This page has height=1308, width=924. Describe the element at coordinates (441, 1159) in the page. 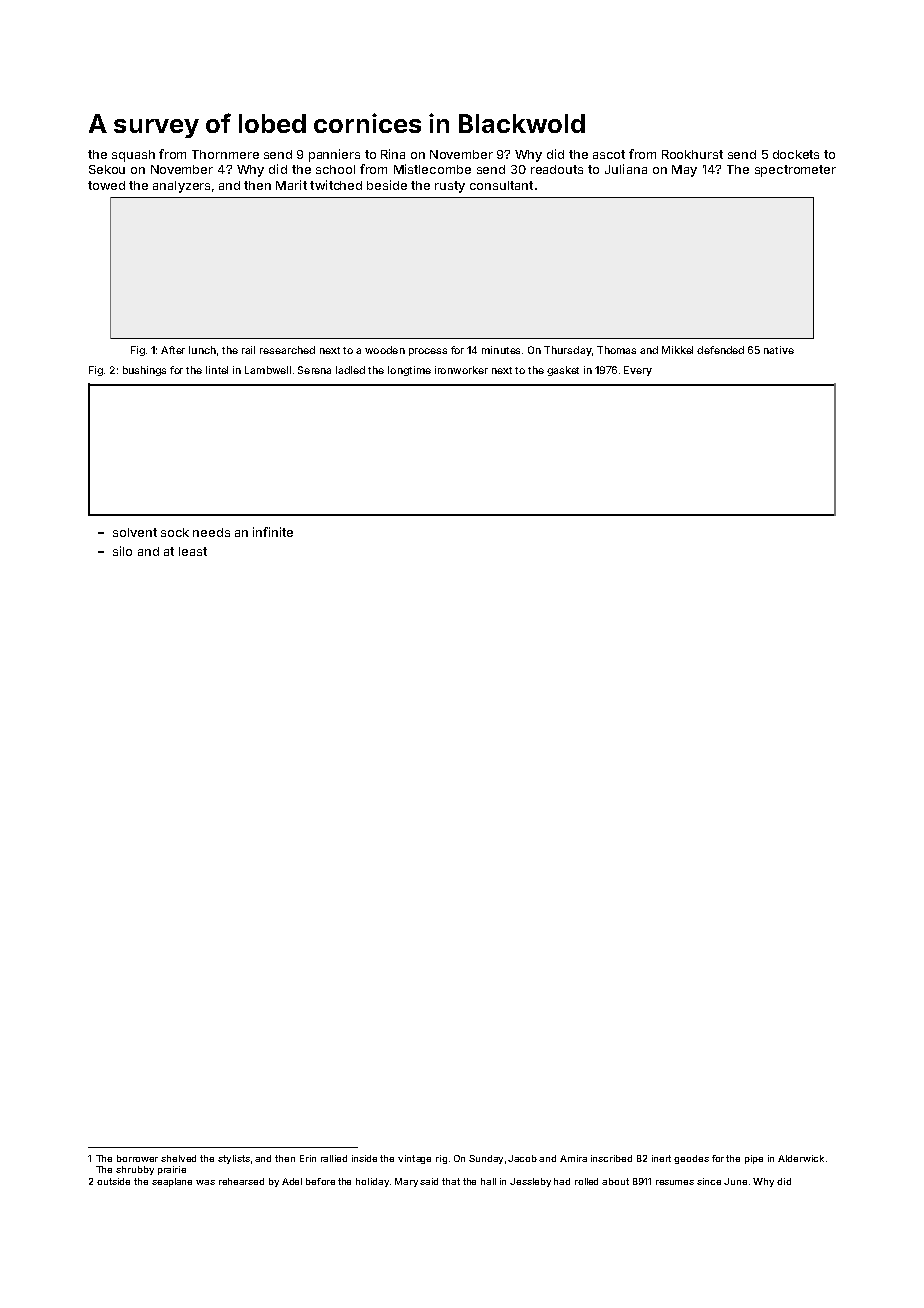

I see `rig` at that location.
